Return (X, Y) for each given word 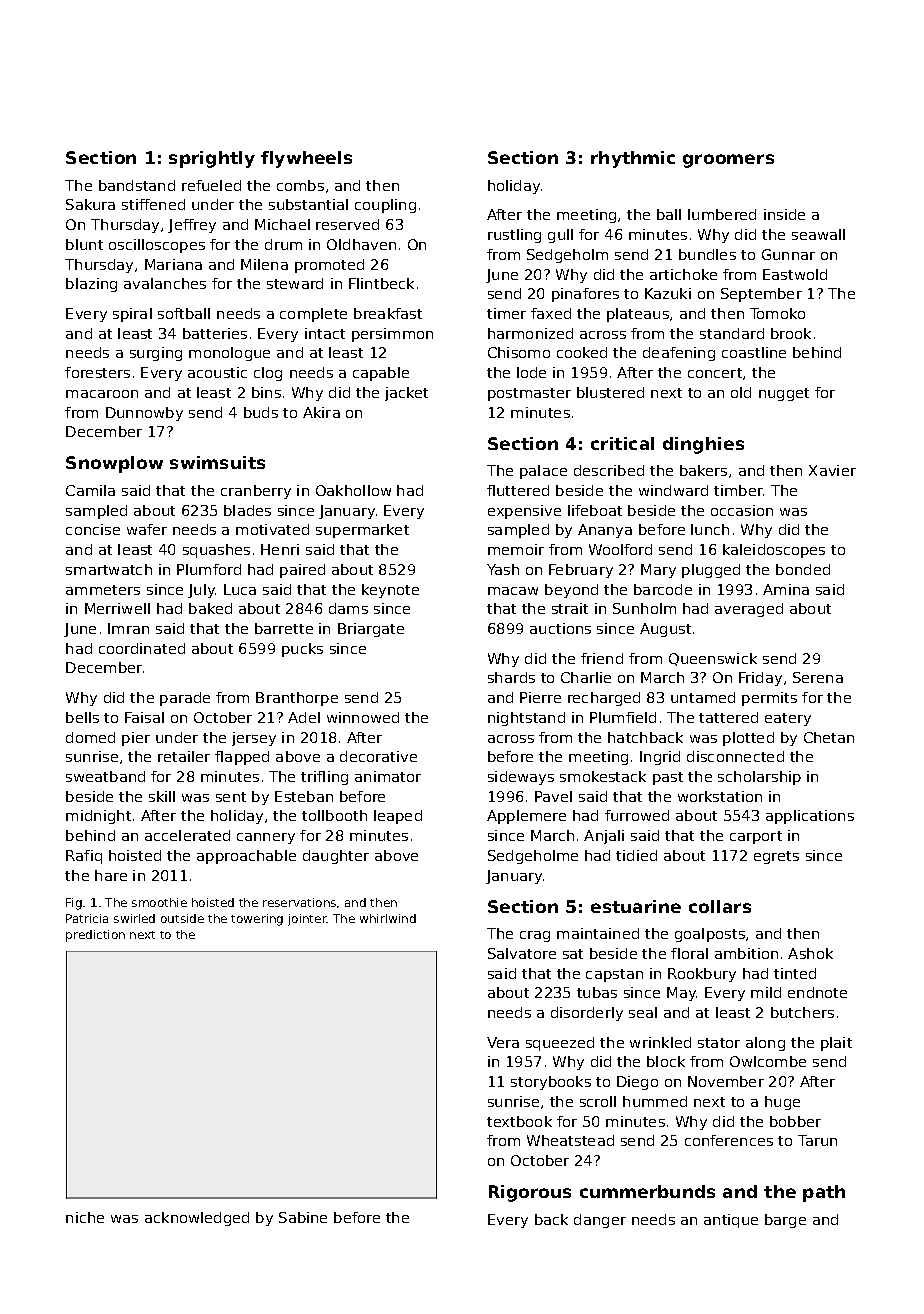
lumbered (722, 214)
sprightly (212, 159)
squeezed (560, 1044)
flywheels (306, 159)
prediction (95, 936)
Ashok (810, 953)
